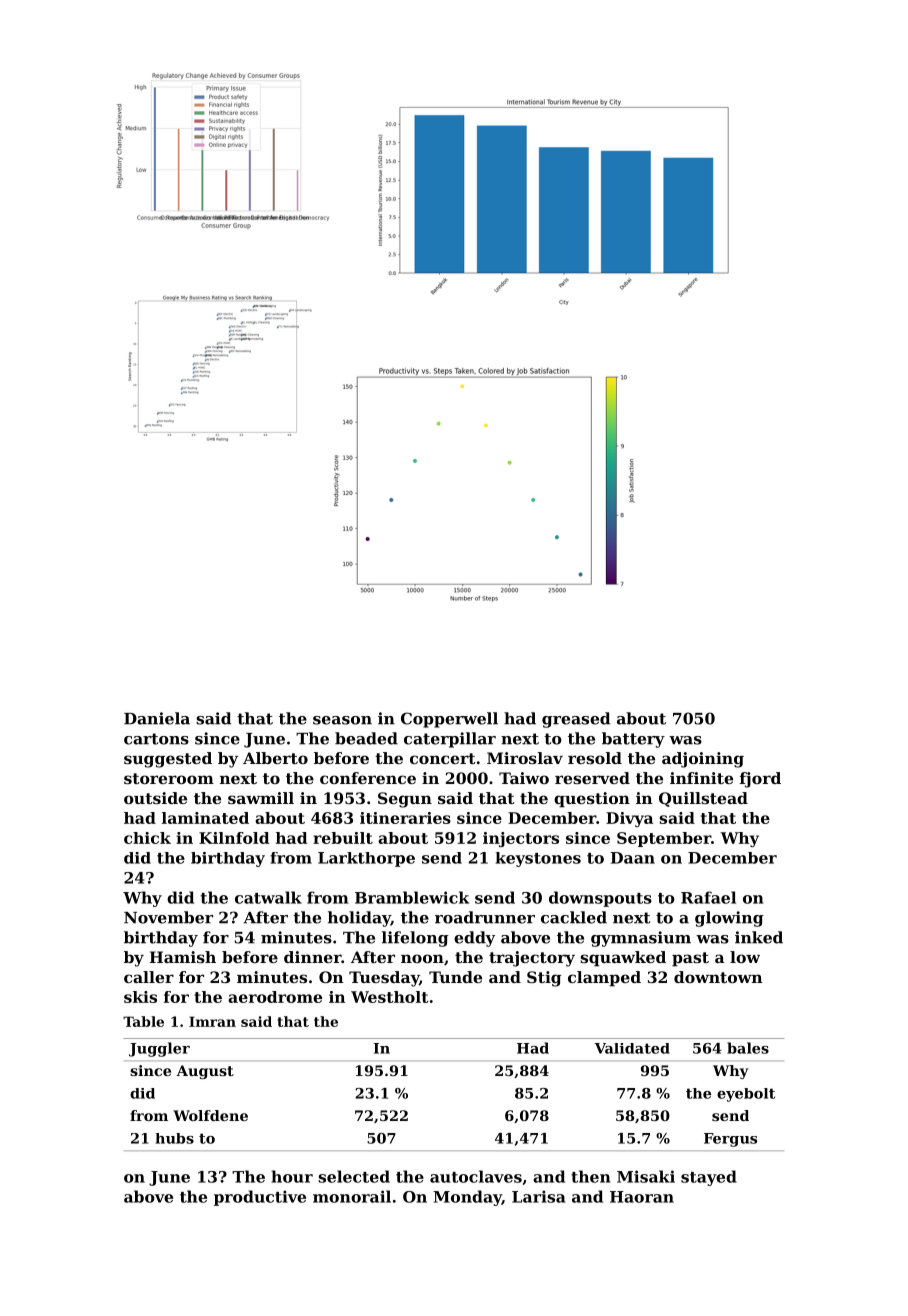 This screenshot has height=1316, width=908. What do you see at coordinates (390, 997) in the screenshot?
I see `Westholt` at bounding box center [390, 997].
